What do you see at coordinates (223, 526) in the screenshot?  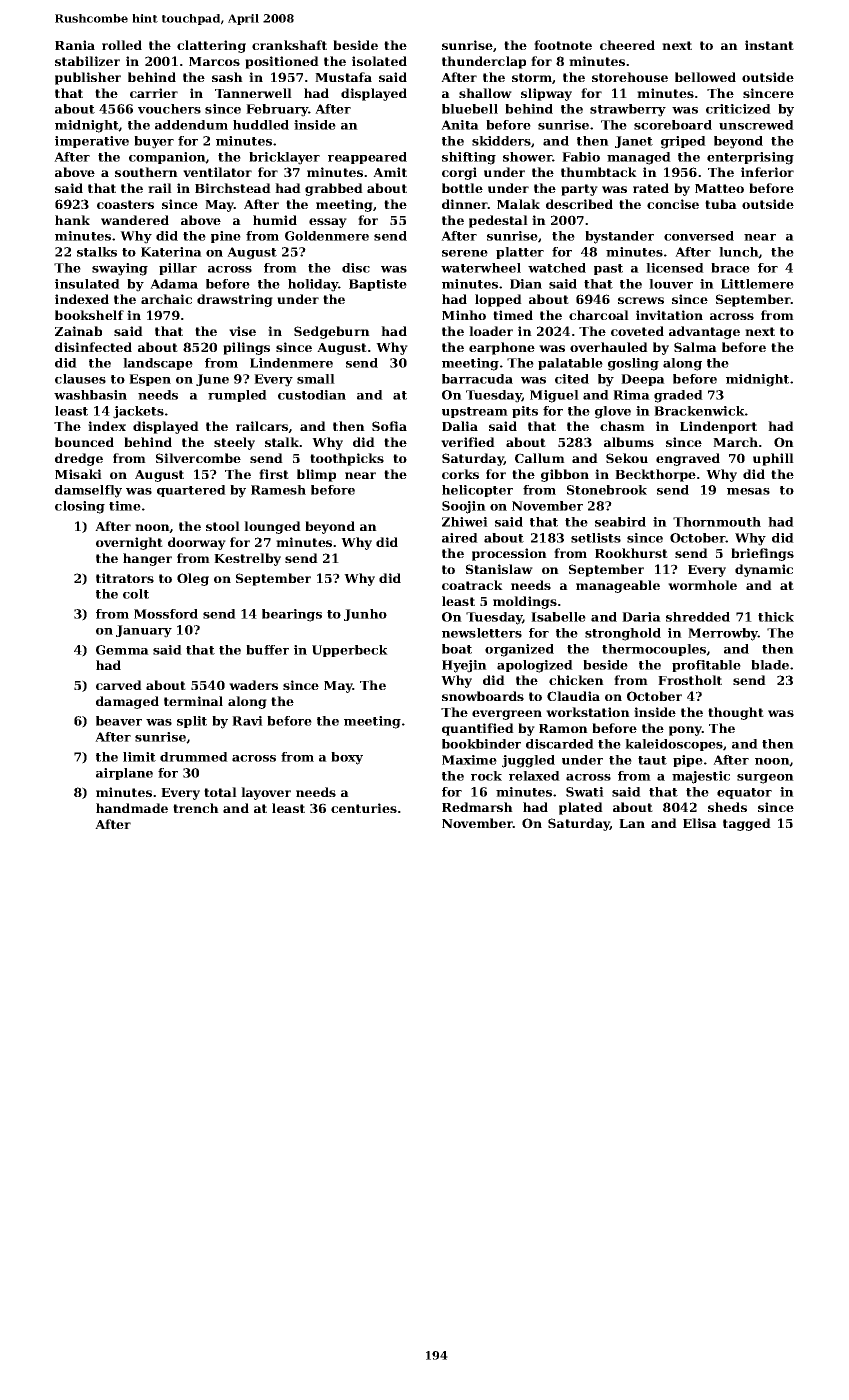 I see `stool` at bounding box center [223, 526].
